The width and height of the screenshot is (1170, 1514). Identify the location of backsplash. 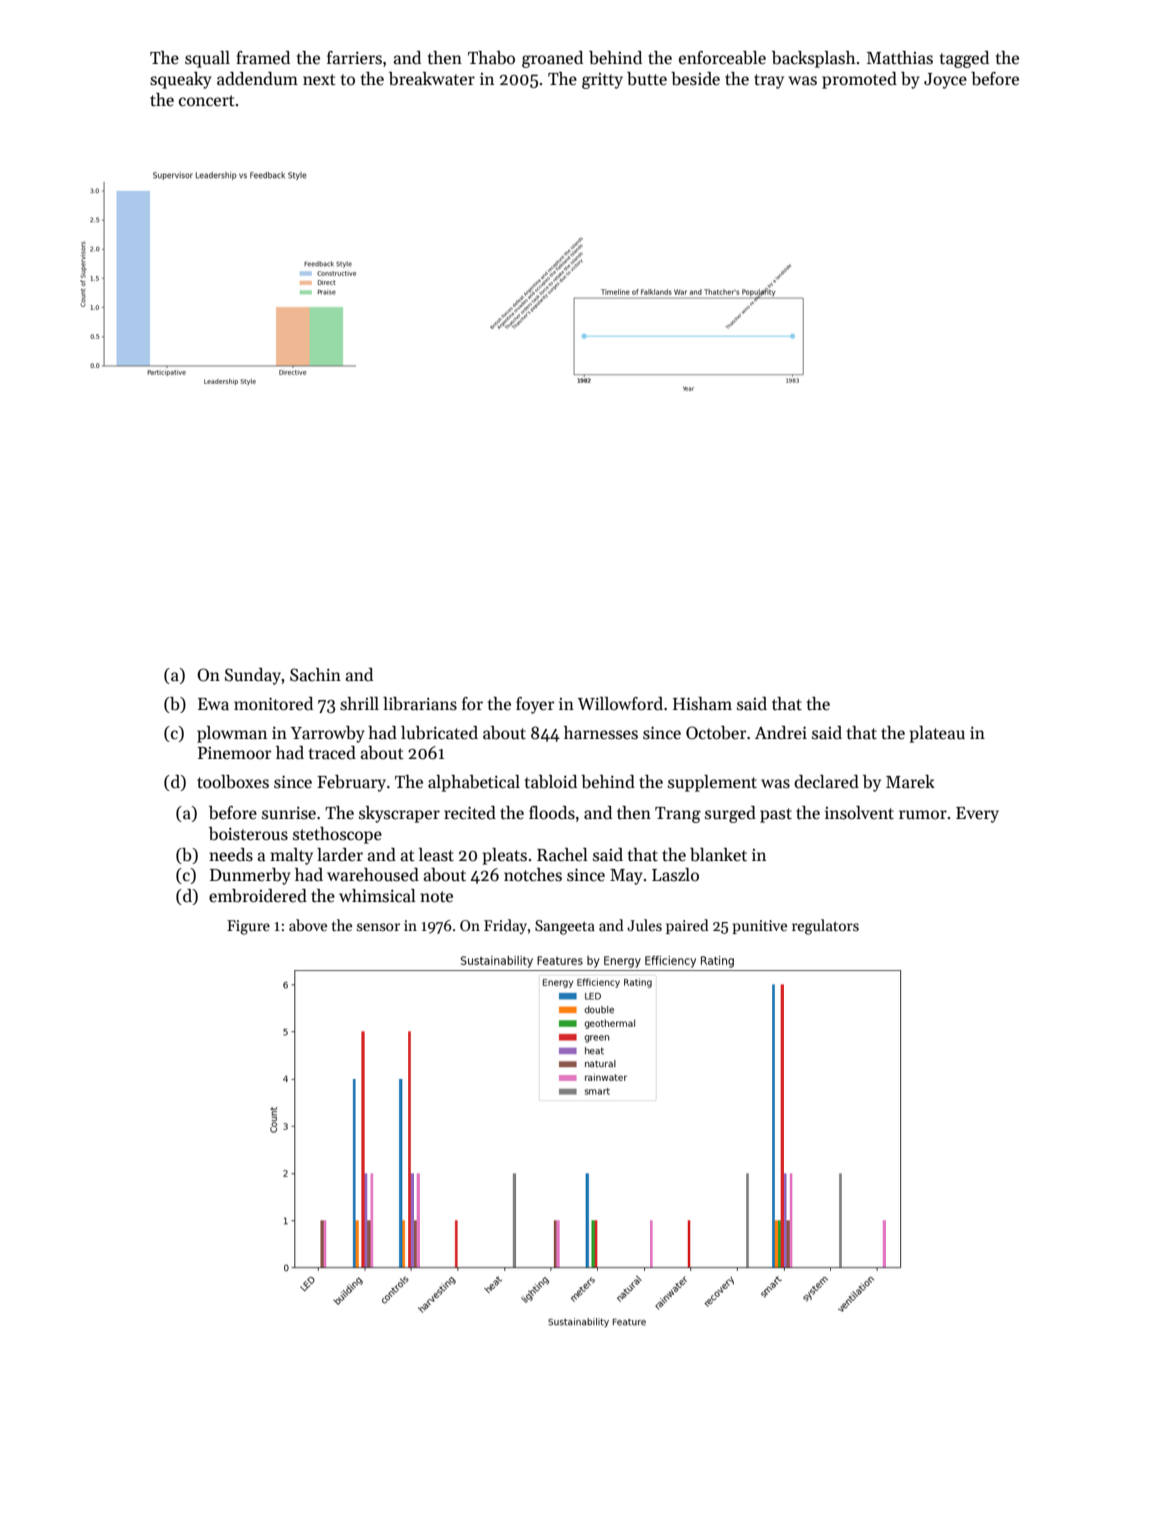
(814, 59).
